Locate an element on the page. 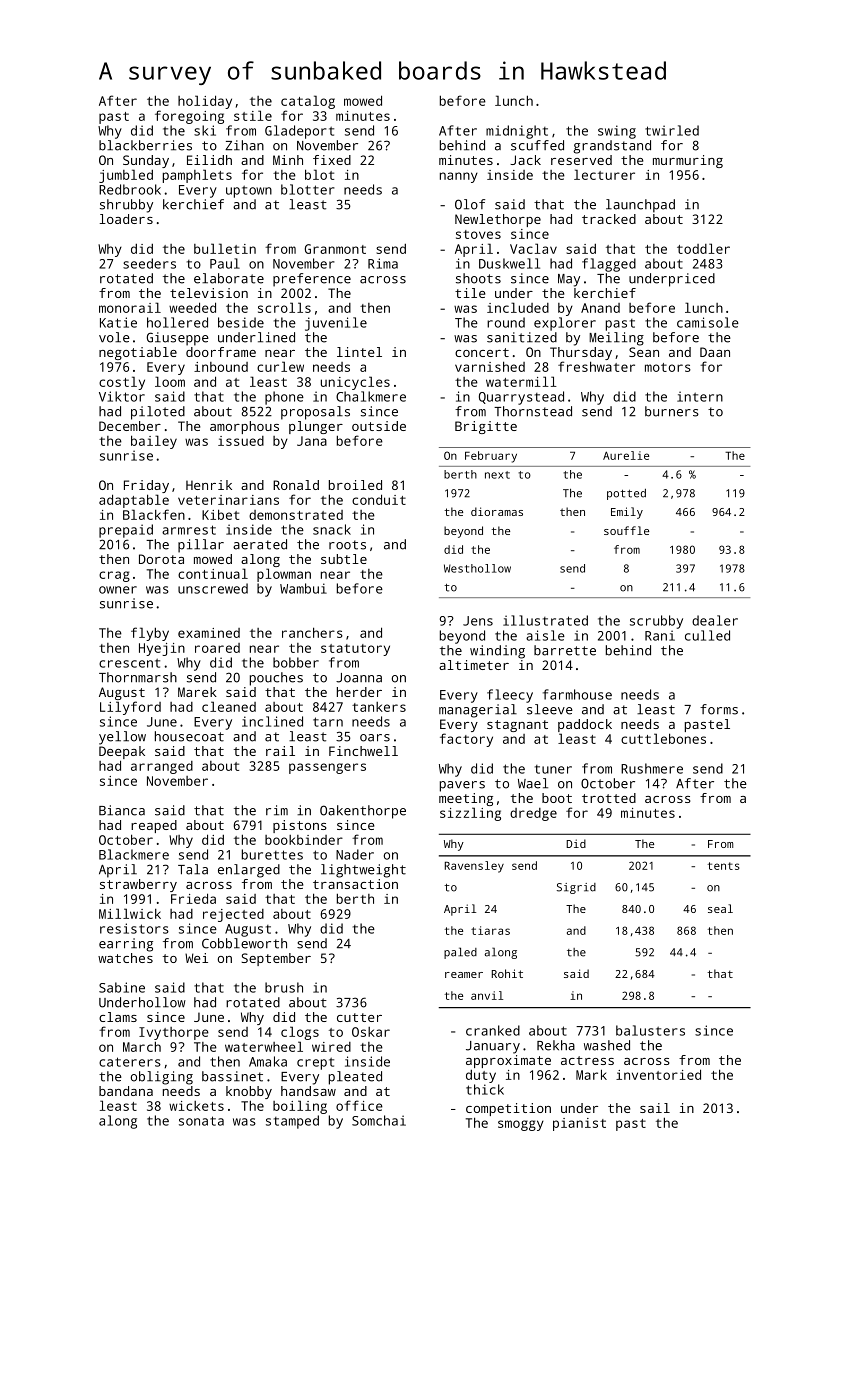 The image size is (849, 1400). Brigitte is located at coordinates (486, 427).
